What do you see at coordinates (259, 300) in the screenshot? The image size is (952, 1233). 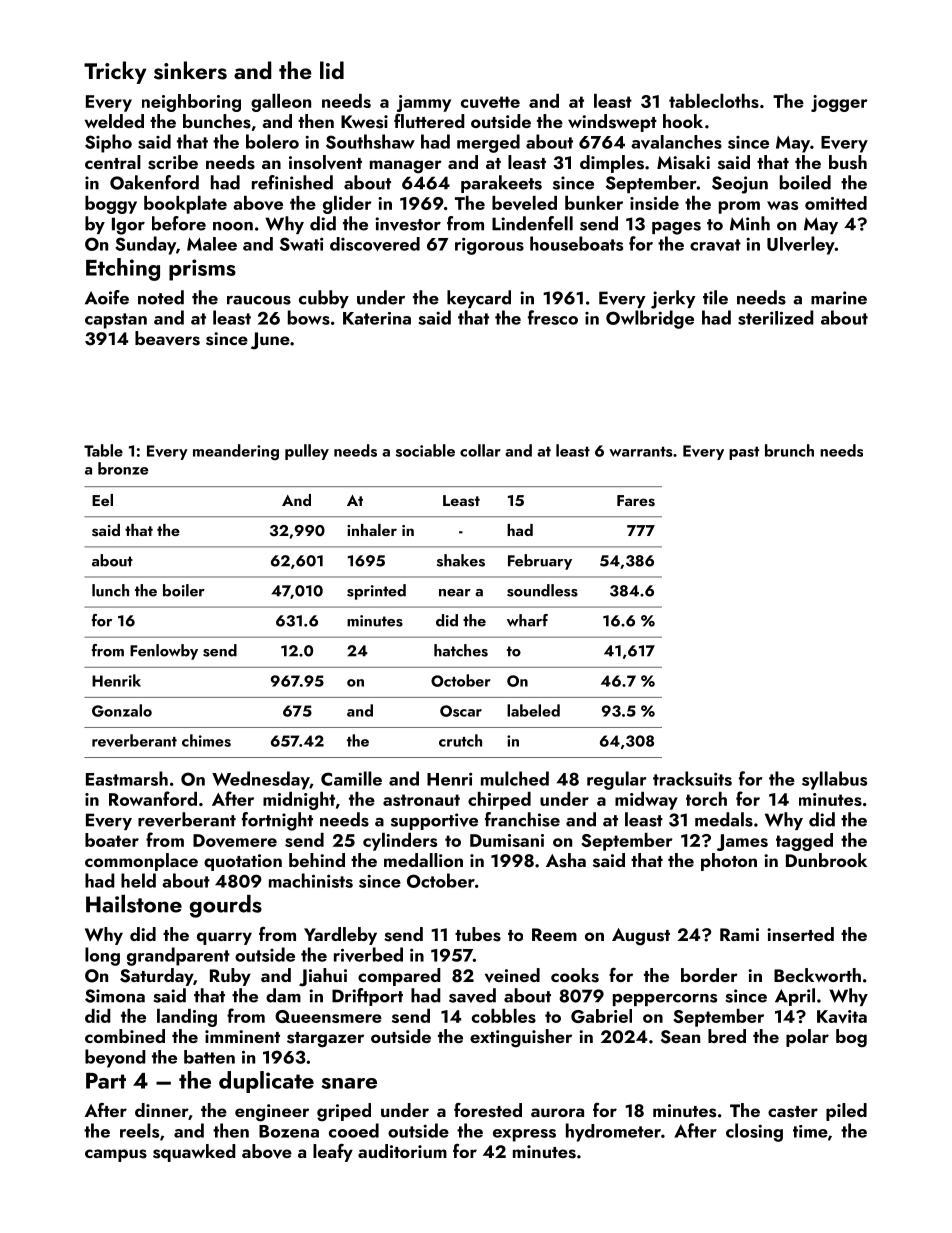 I see `raucous` at bounding box center [259, 300].
